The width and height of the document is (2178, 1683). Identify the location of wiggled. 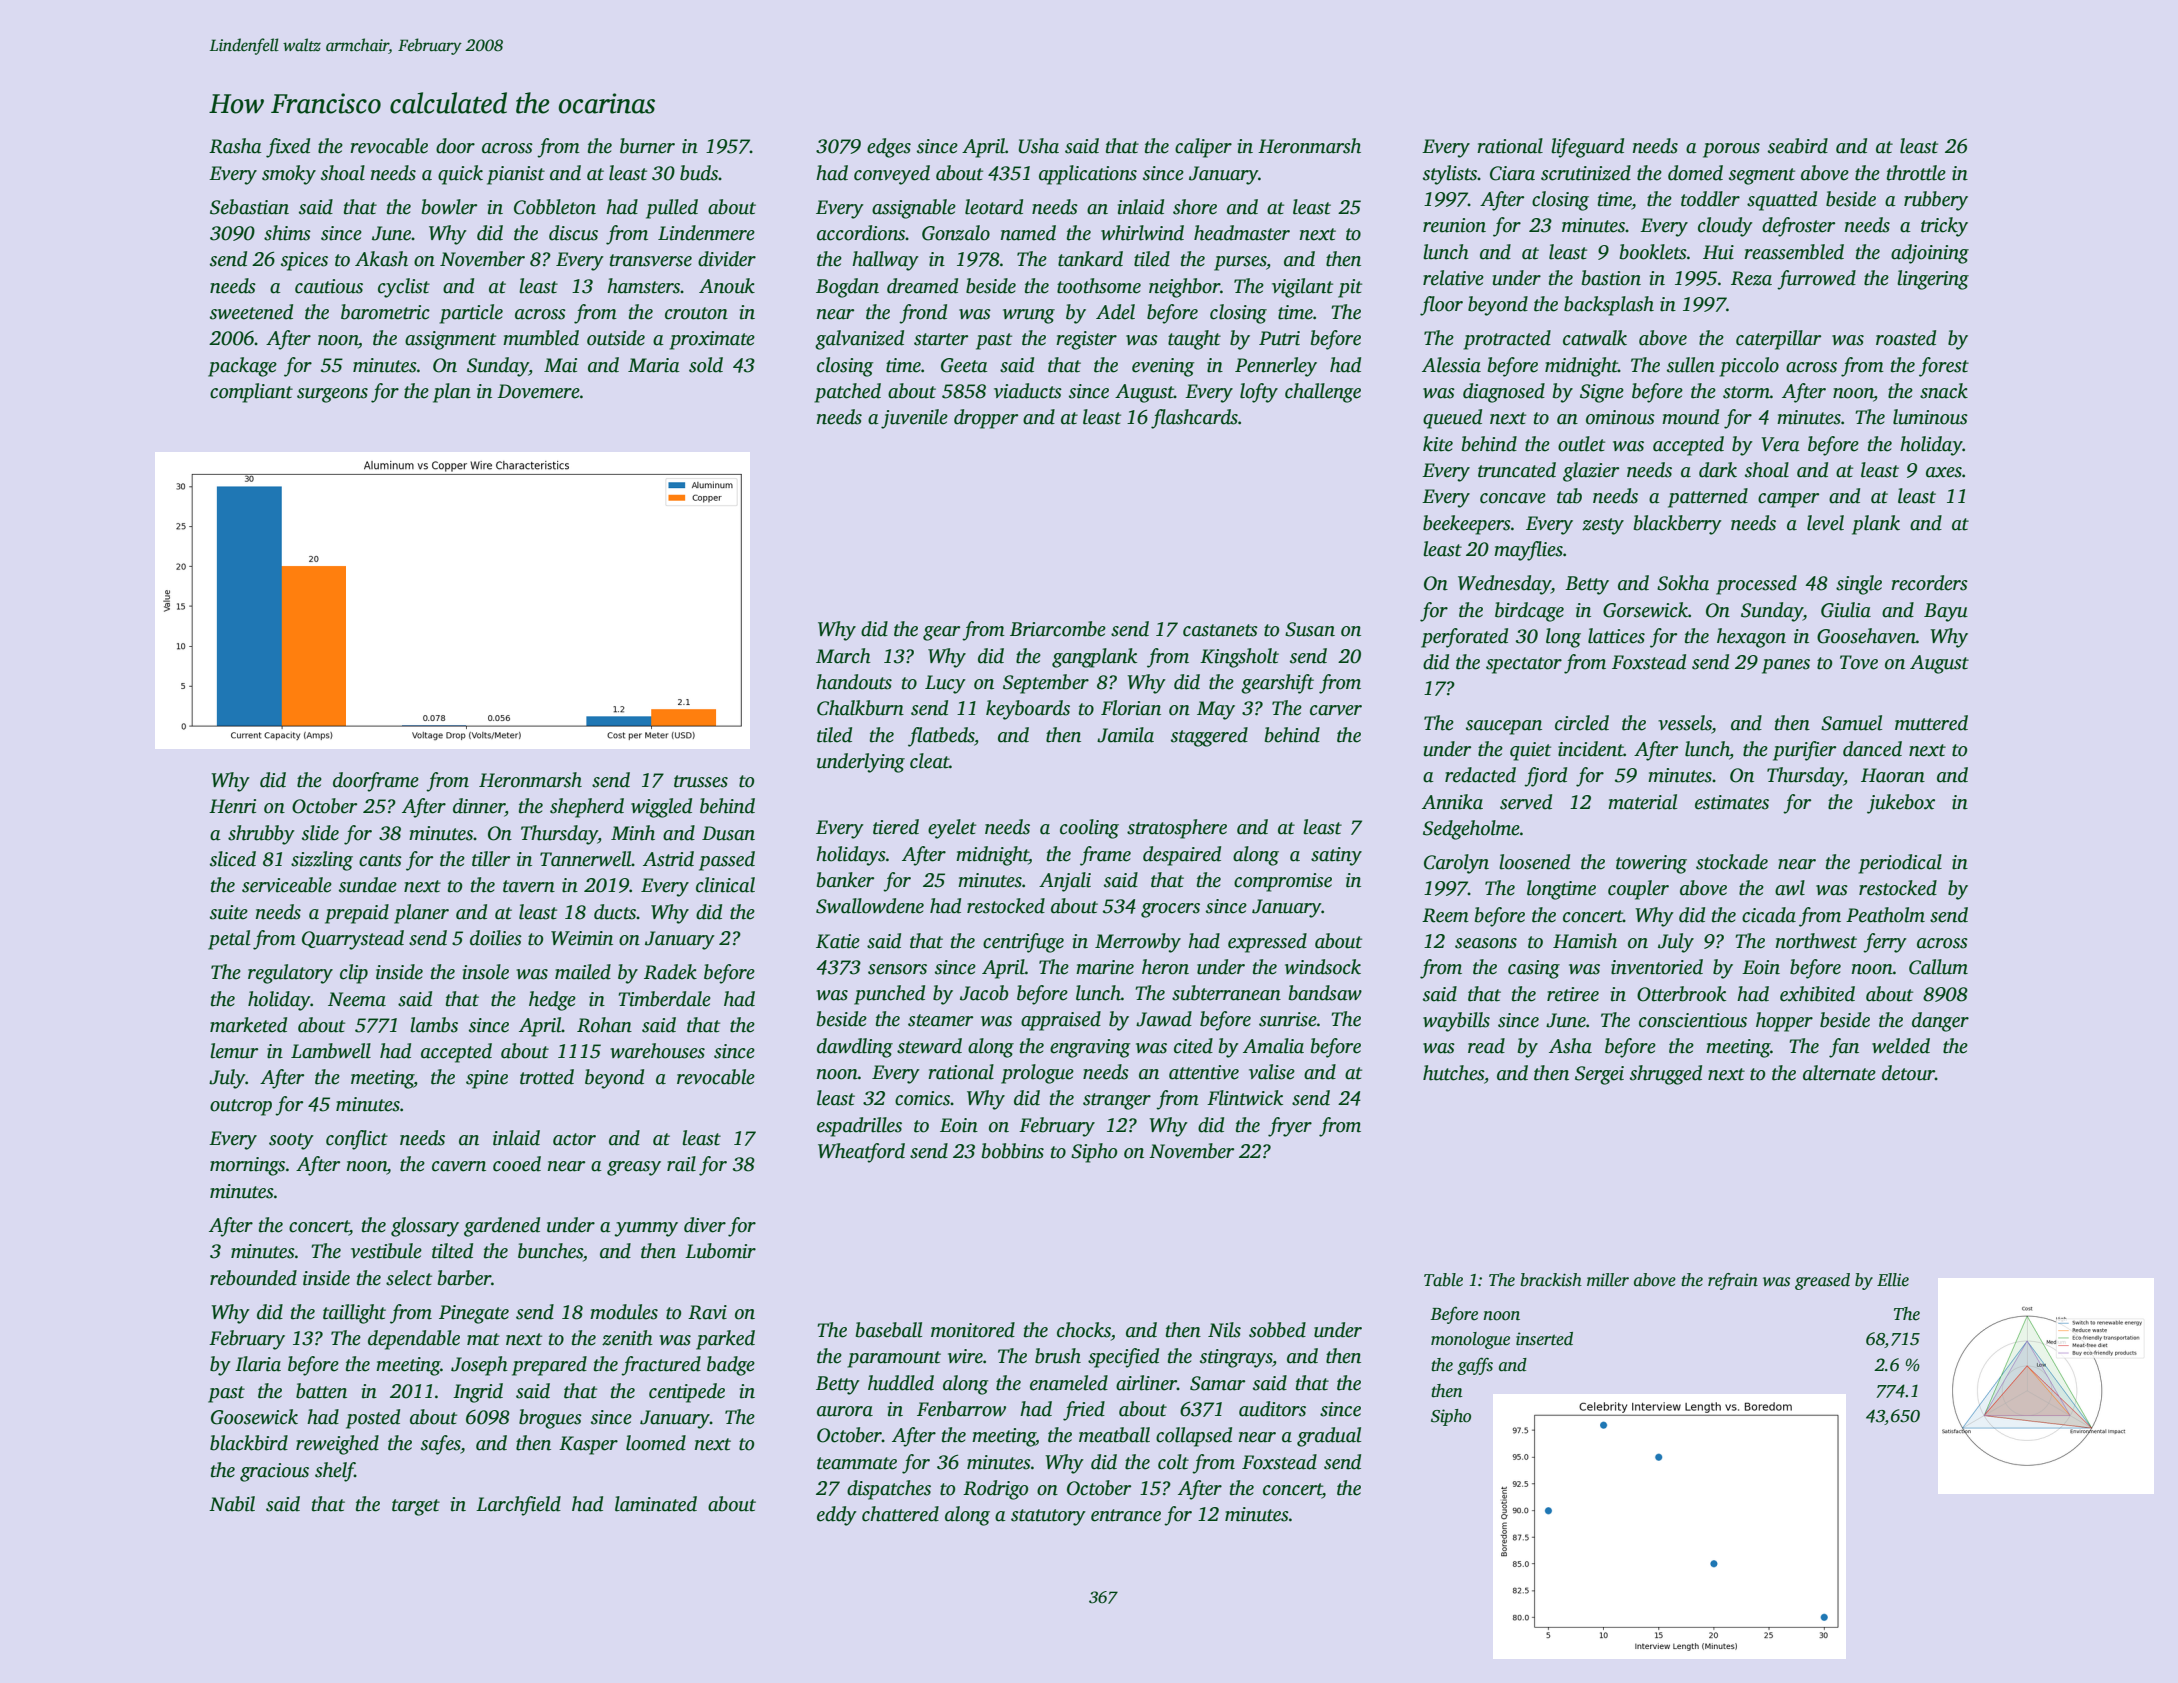
(661, 808).
